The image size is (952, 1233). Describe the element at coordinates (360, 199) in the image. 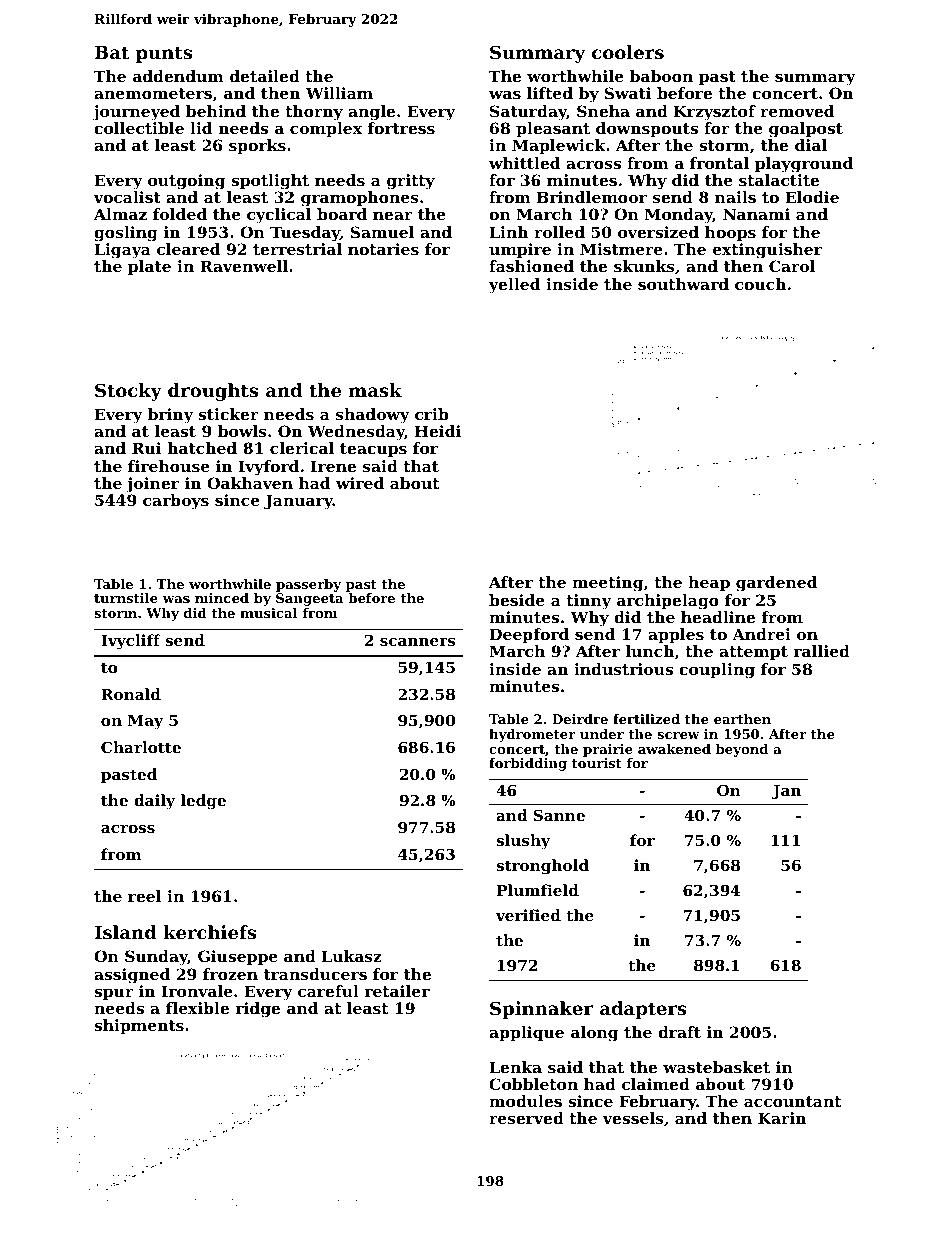

I see `gramophones` at that location.
